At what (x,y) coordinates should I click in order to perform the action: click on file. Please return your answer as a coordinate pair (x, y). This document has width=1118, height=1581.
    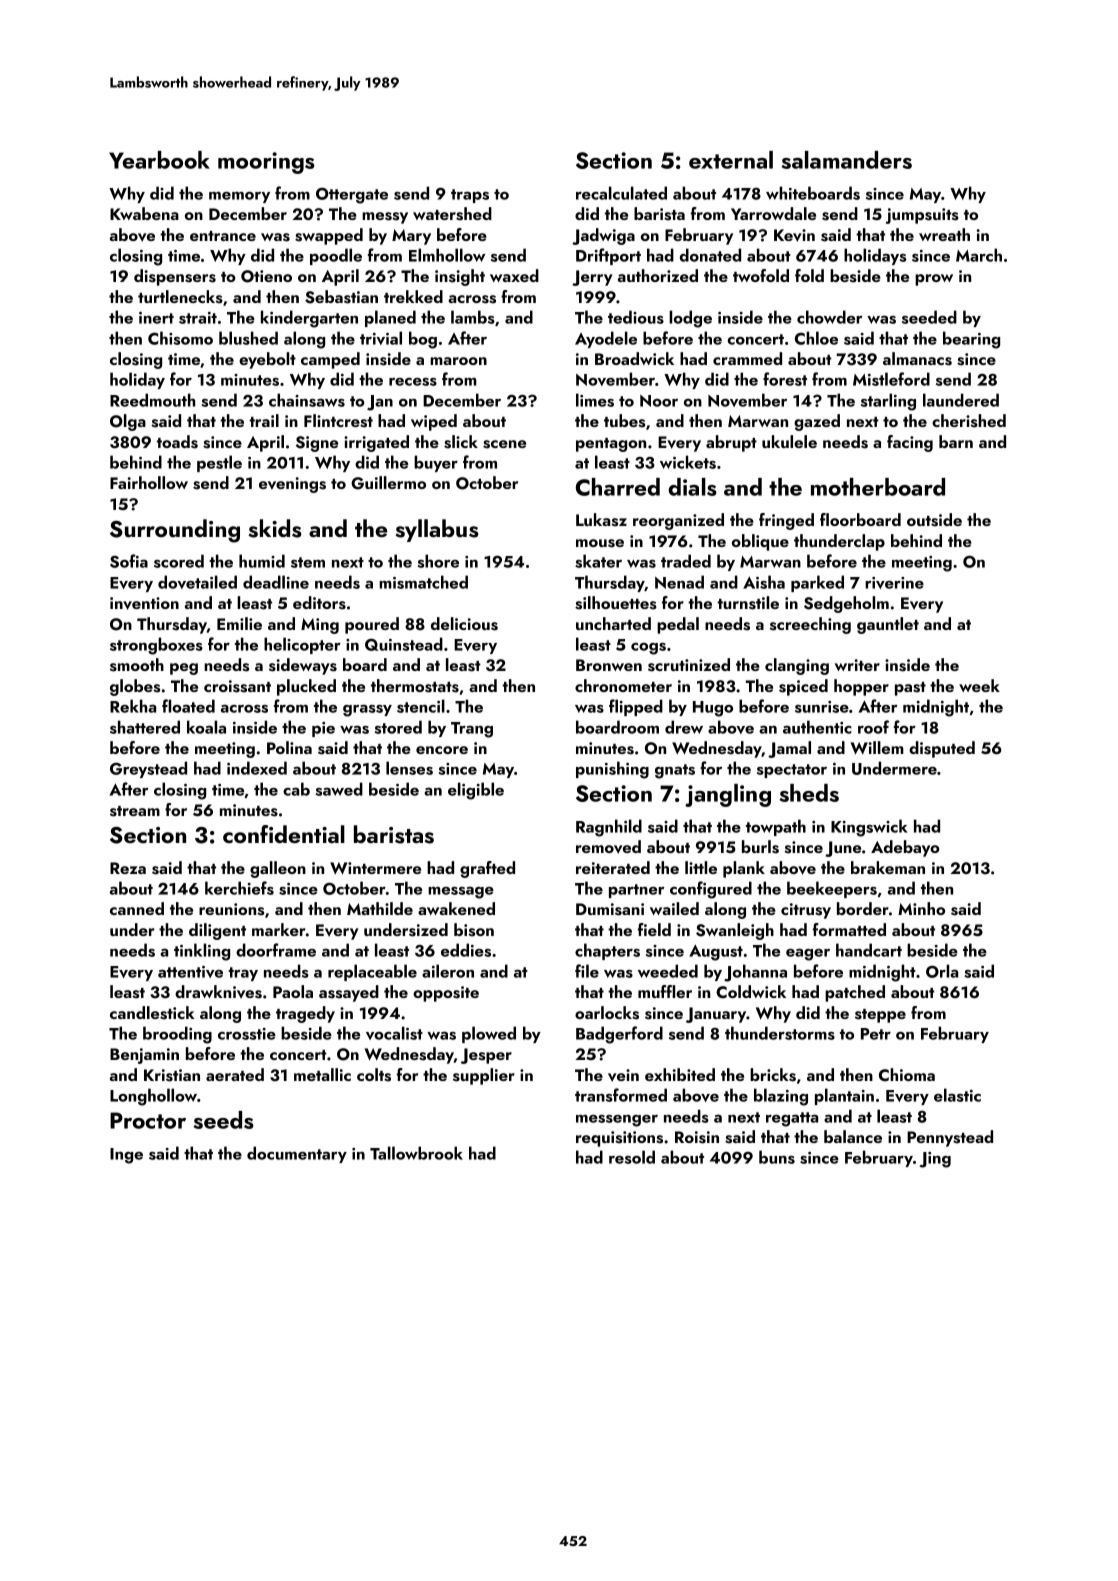
    Looking at the image, I should click on (587, 971).
